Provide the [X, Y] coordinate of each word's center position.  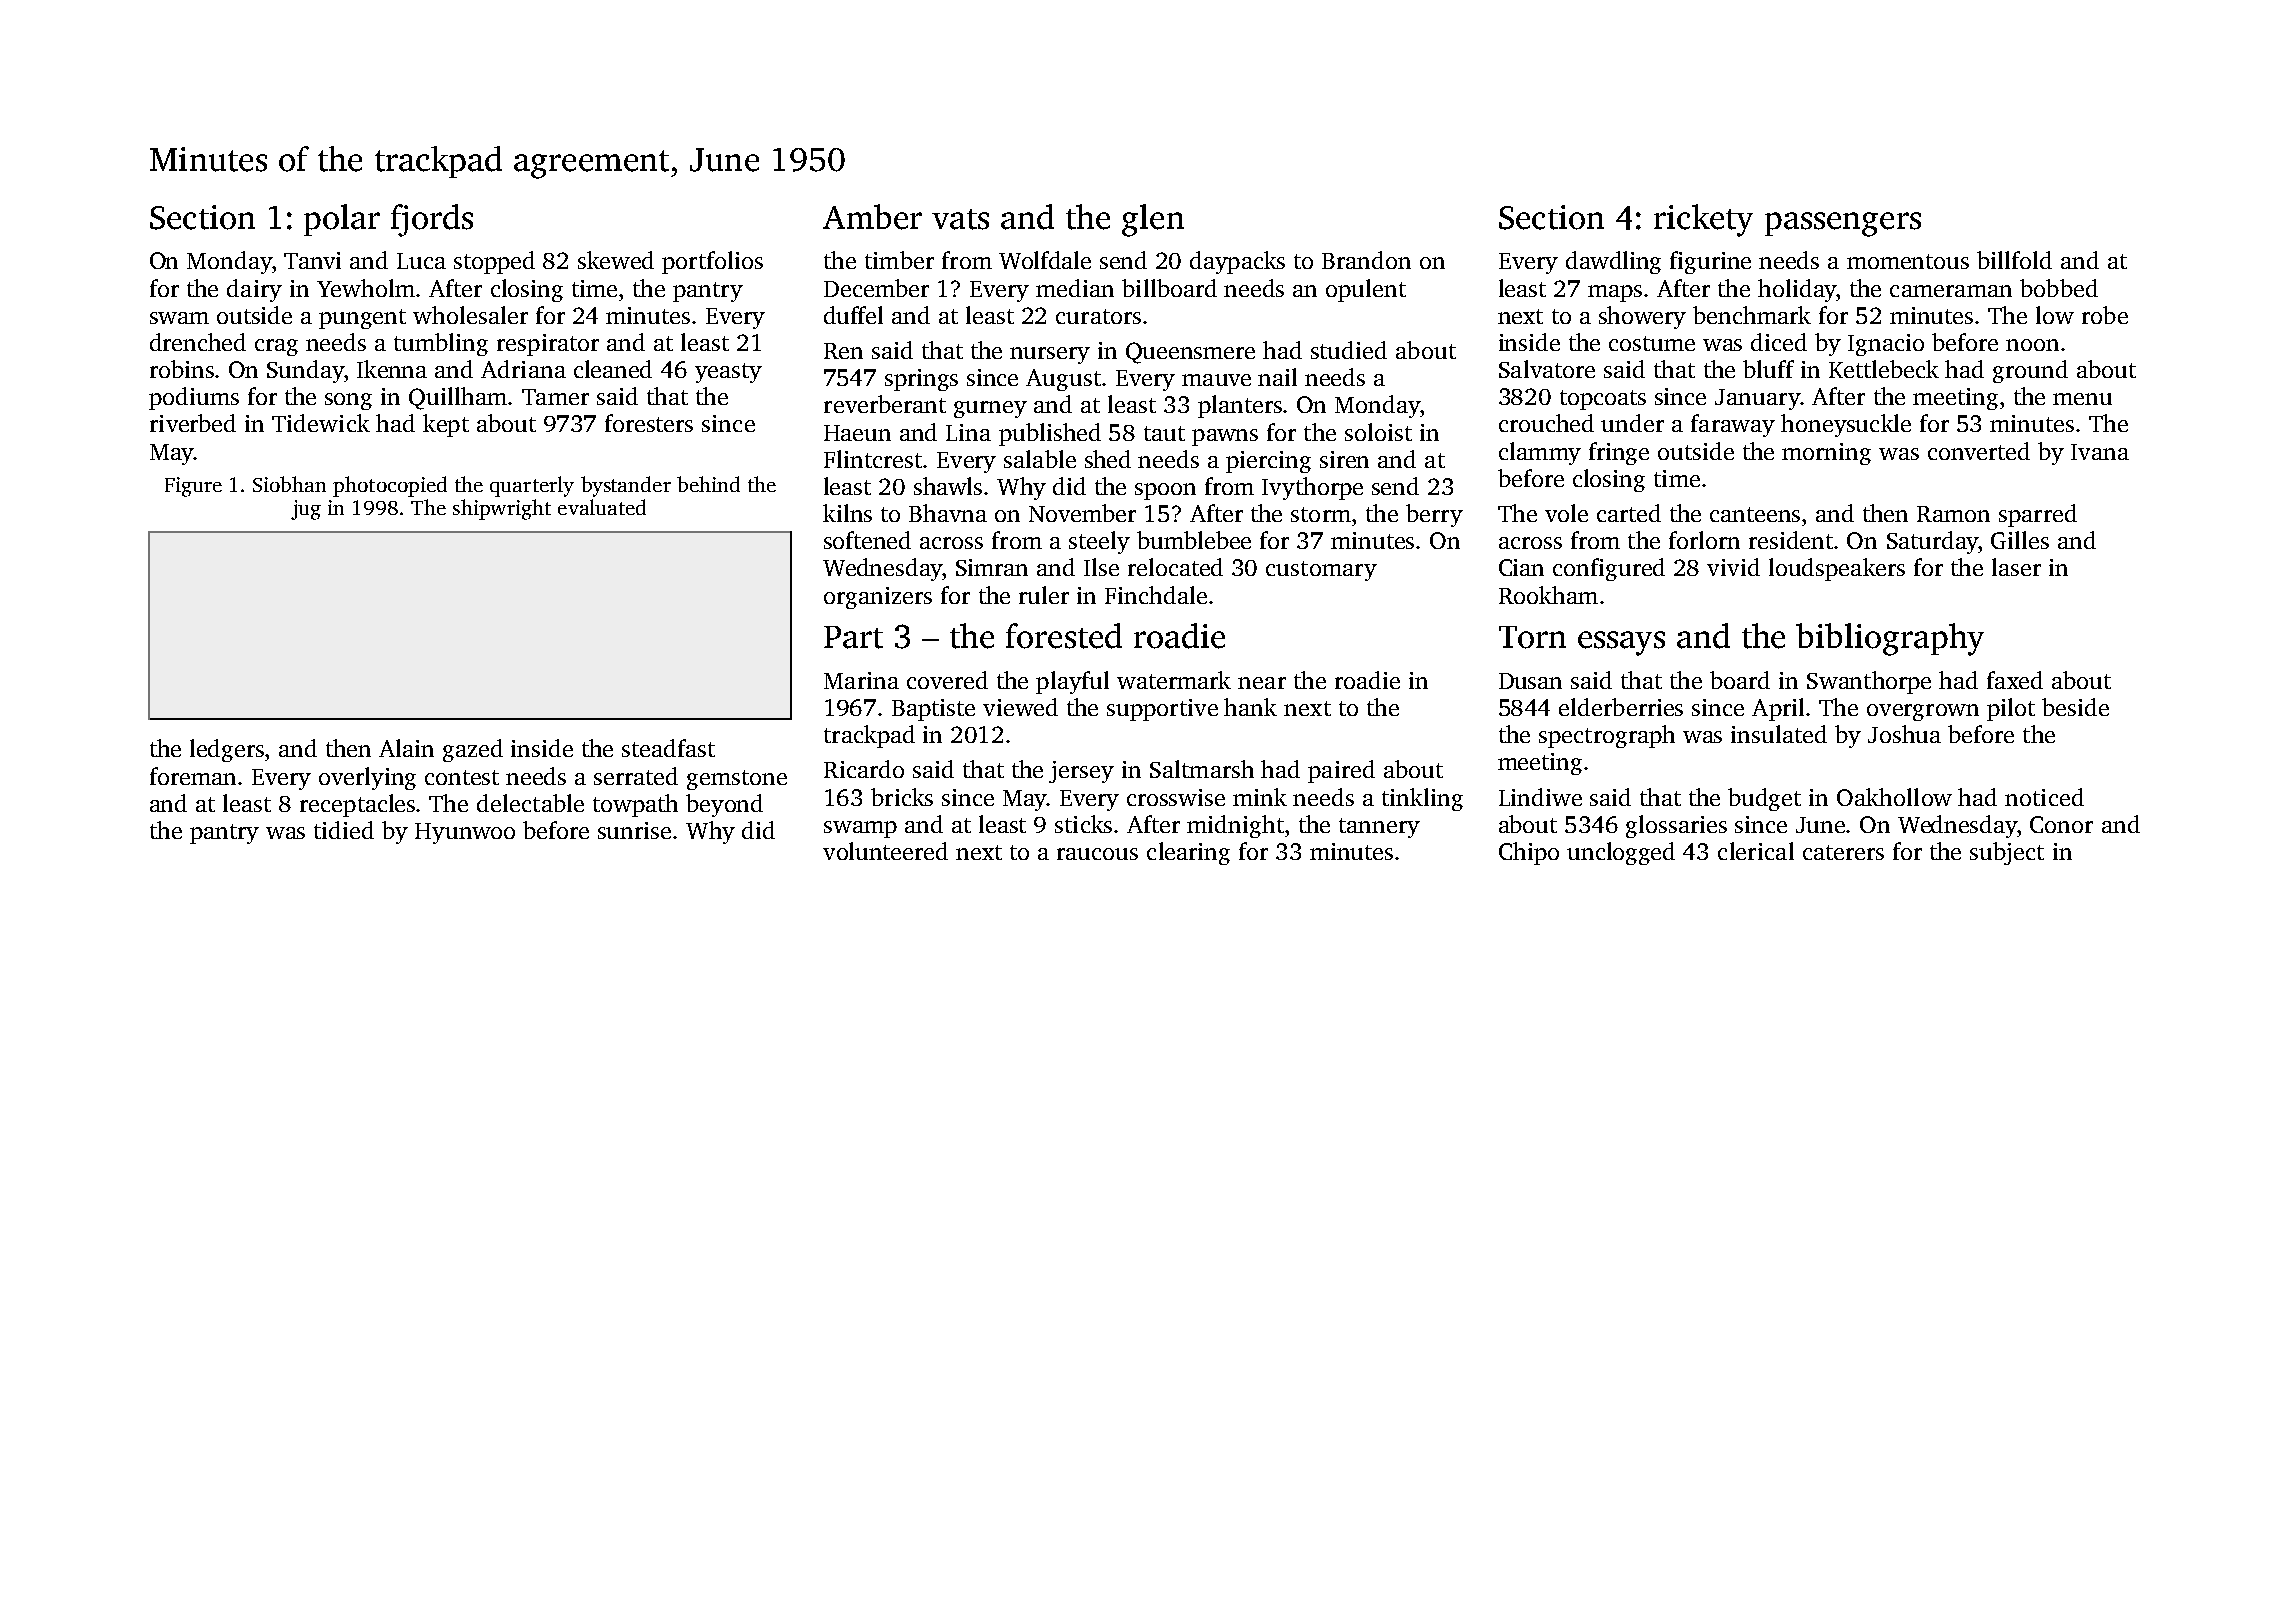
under [1632, 423]
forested [1064, 636]
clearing [1188, 853]
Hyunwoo [465, 833]
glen [1153, 220]
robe [2105, 315]
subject [2007, 853]
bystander [626, 486]
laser [2016, 567]
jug [306, 510]
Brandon [1366, 260]
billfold [2014, 260]
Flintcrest [873, 459]
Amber [872, 217]
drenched [198, 342]
